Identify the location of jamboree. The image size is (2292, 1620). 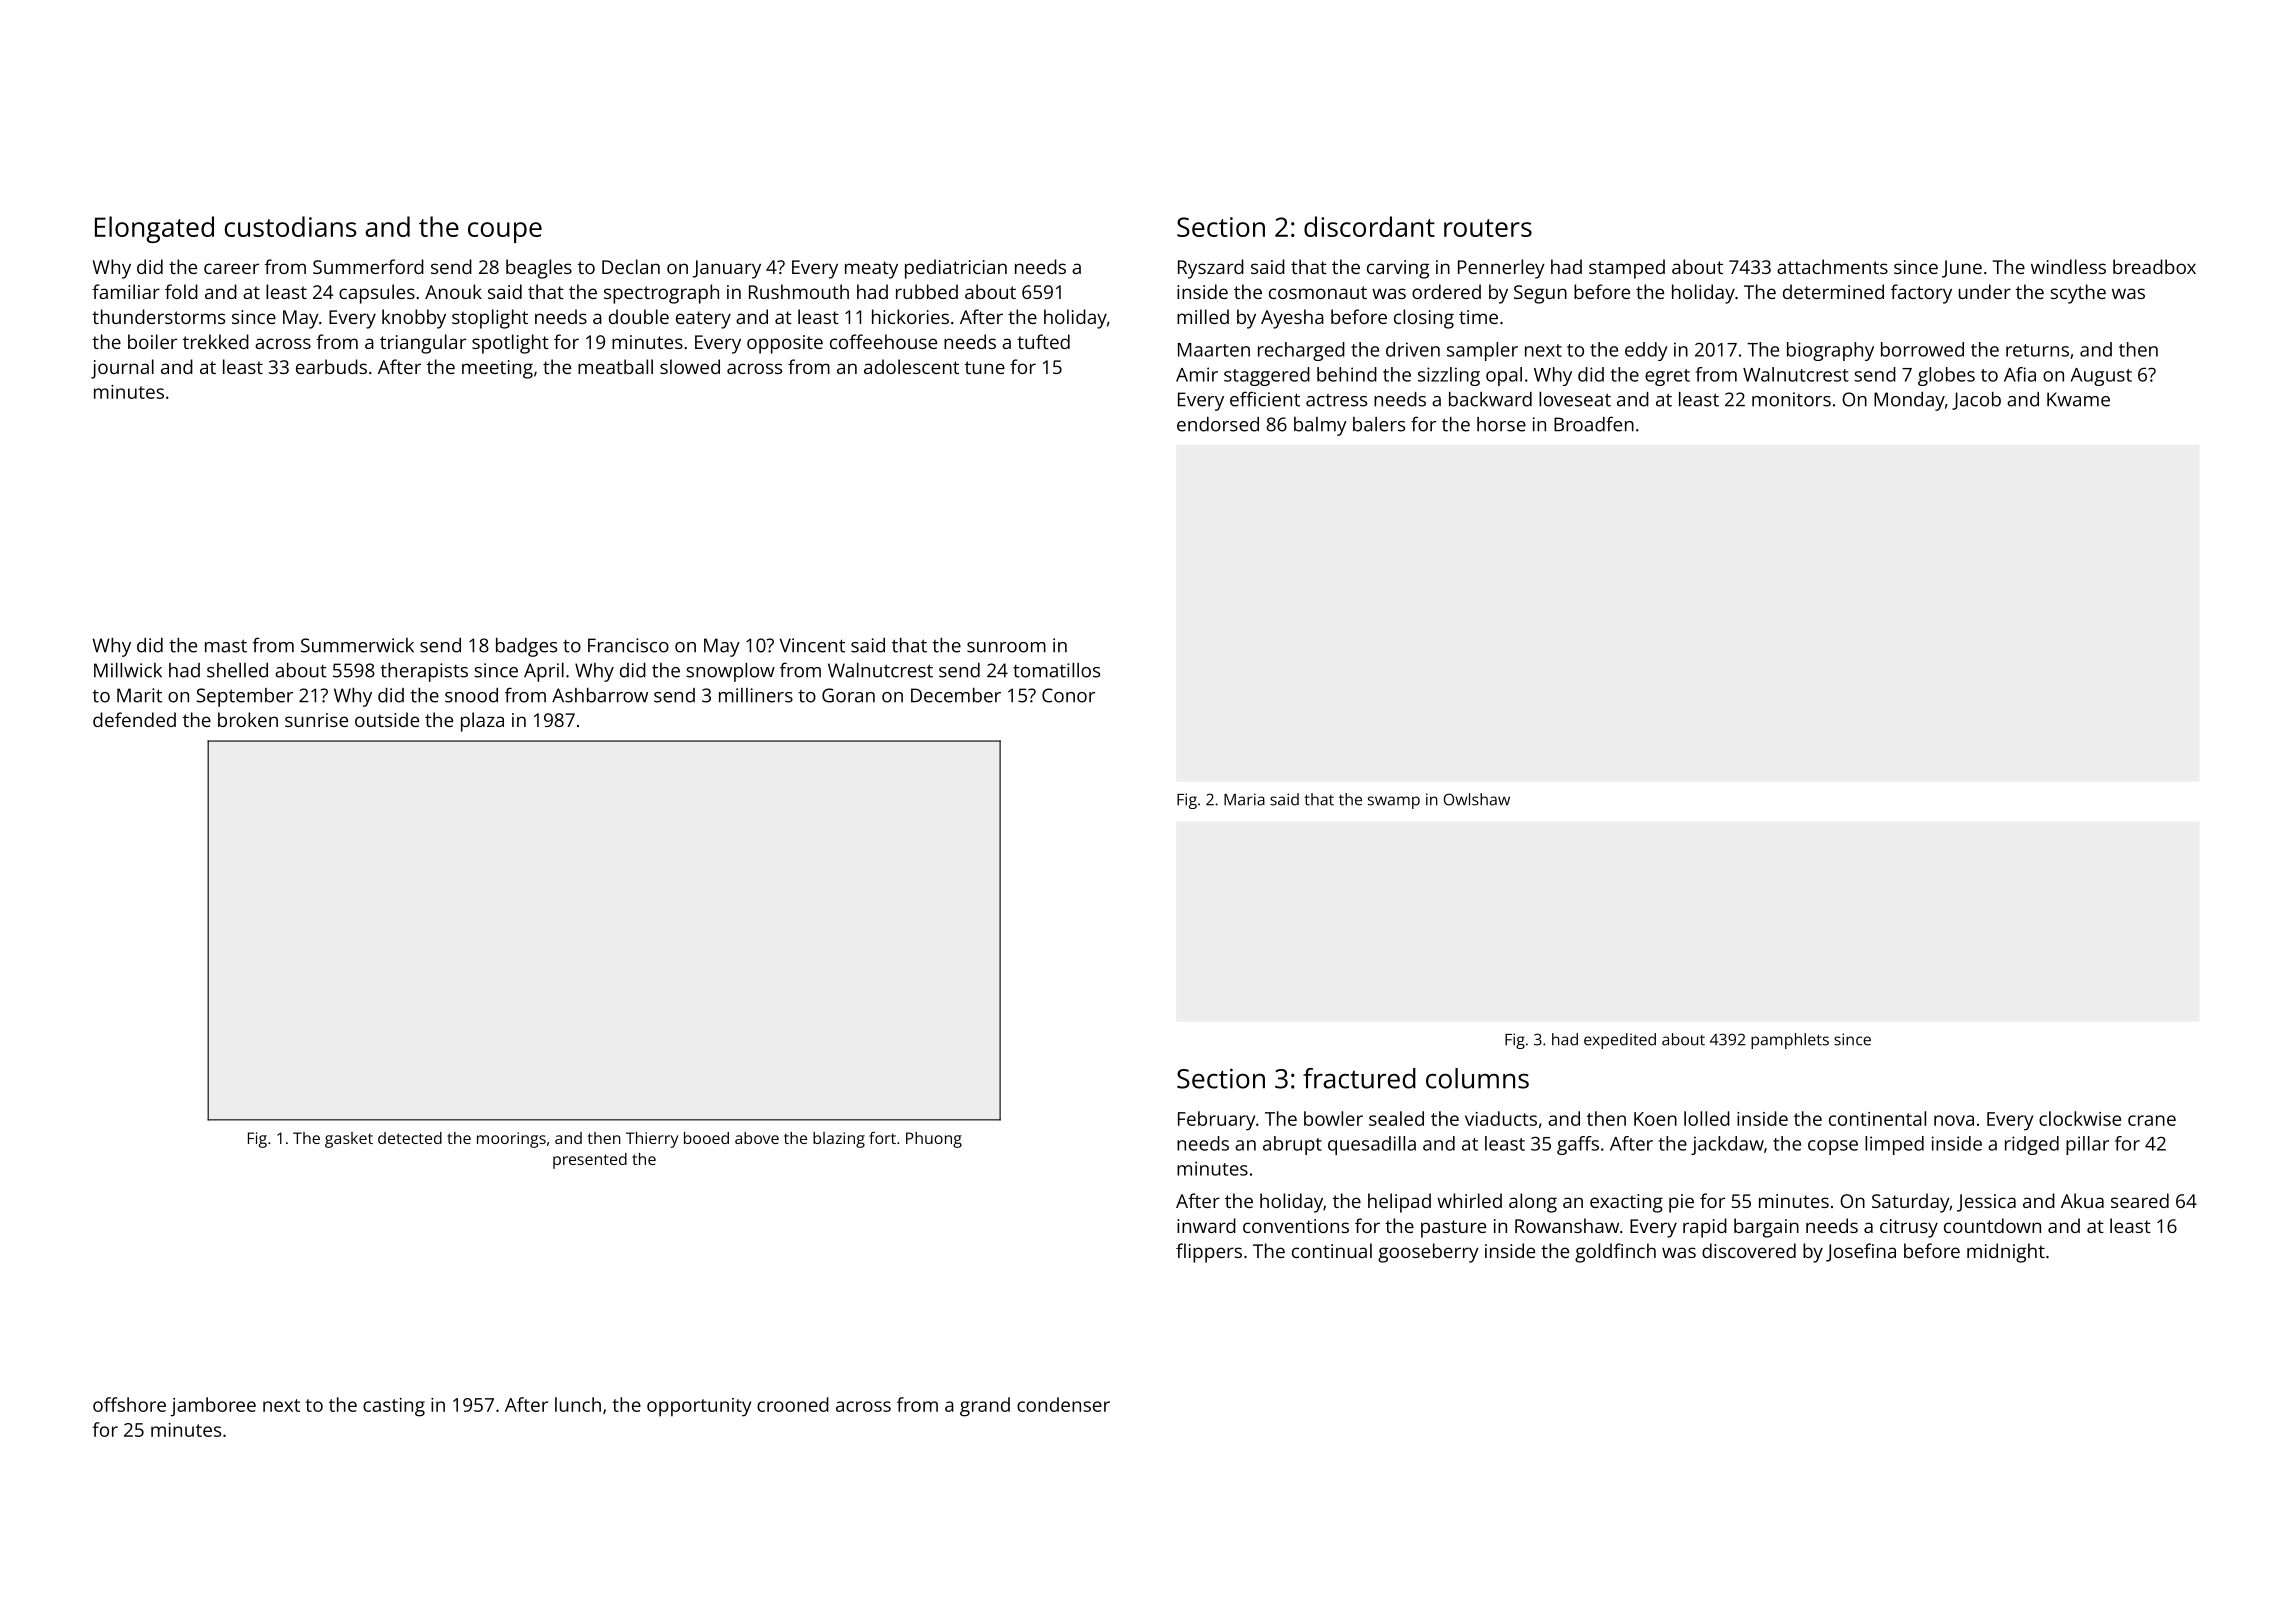
(213, 1407).
